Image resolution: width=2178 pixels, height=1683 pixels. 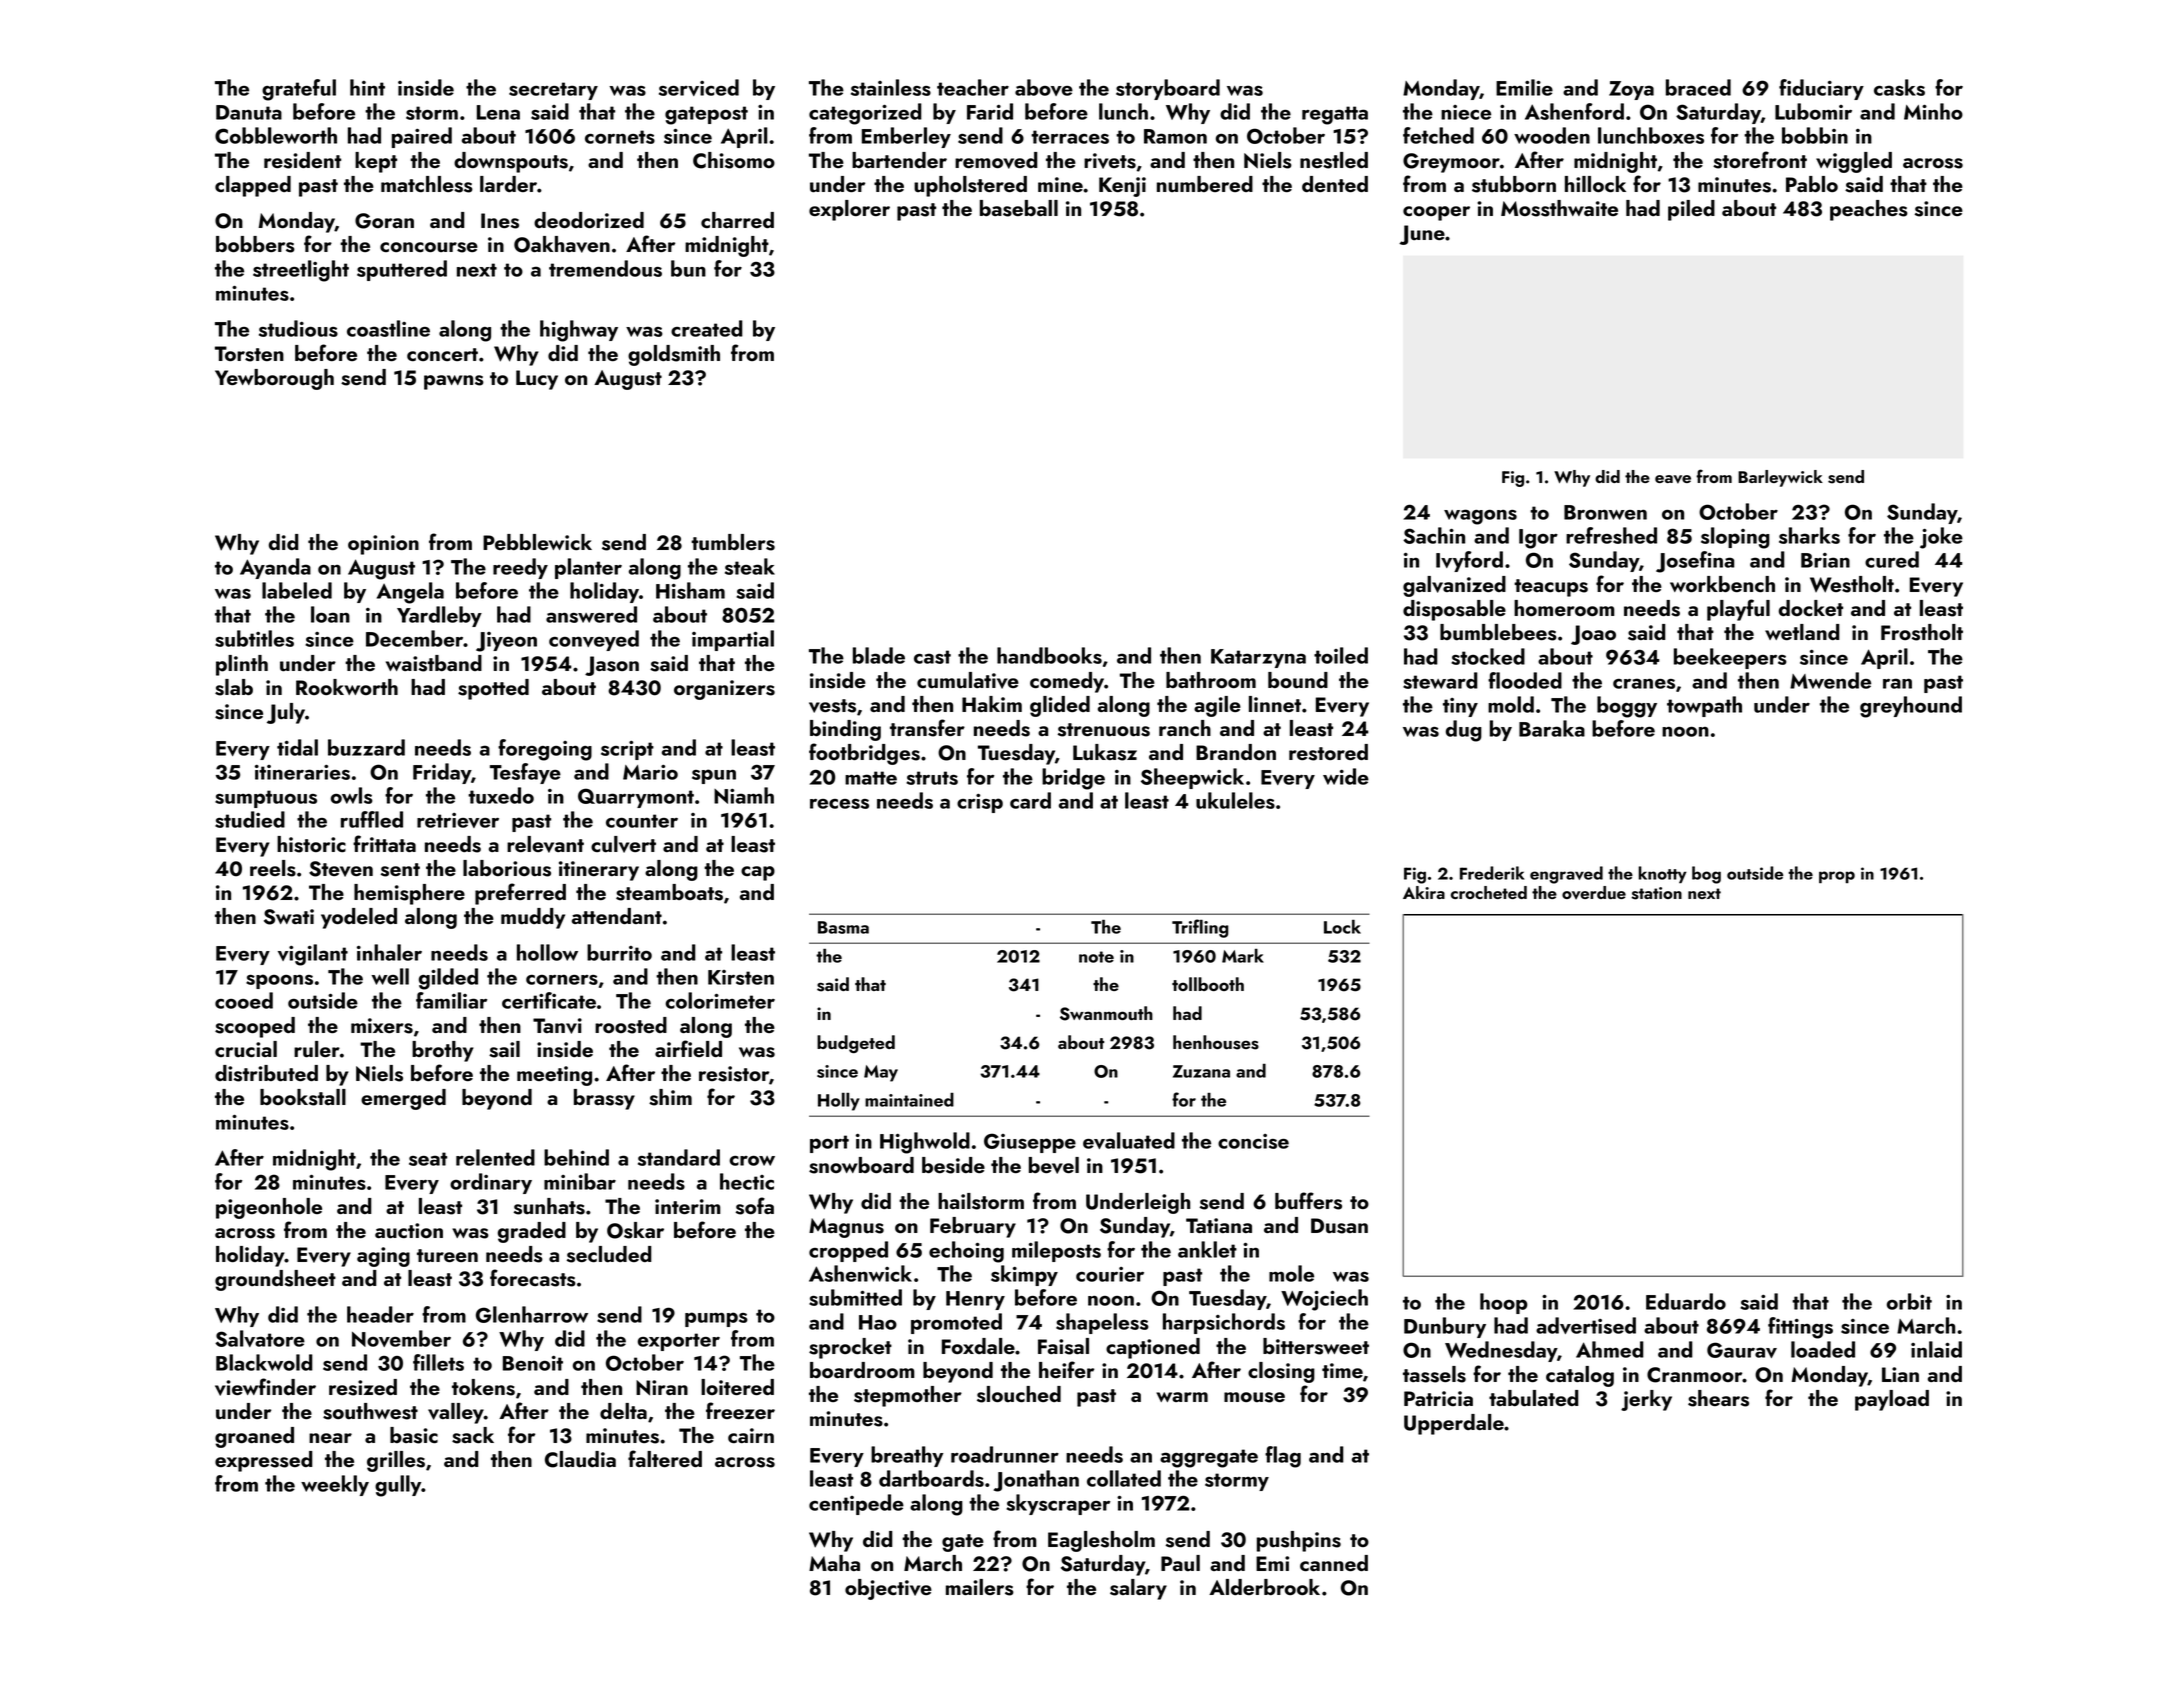 I want to click on peaches, so click(x=1869, y=210).
